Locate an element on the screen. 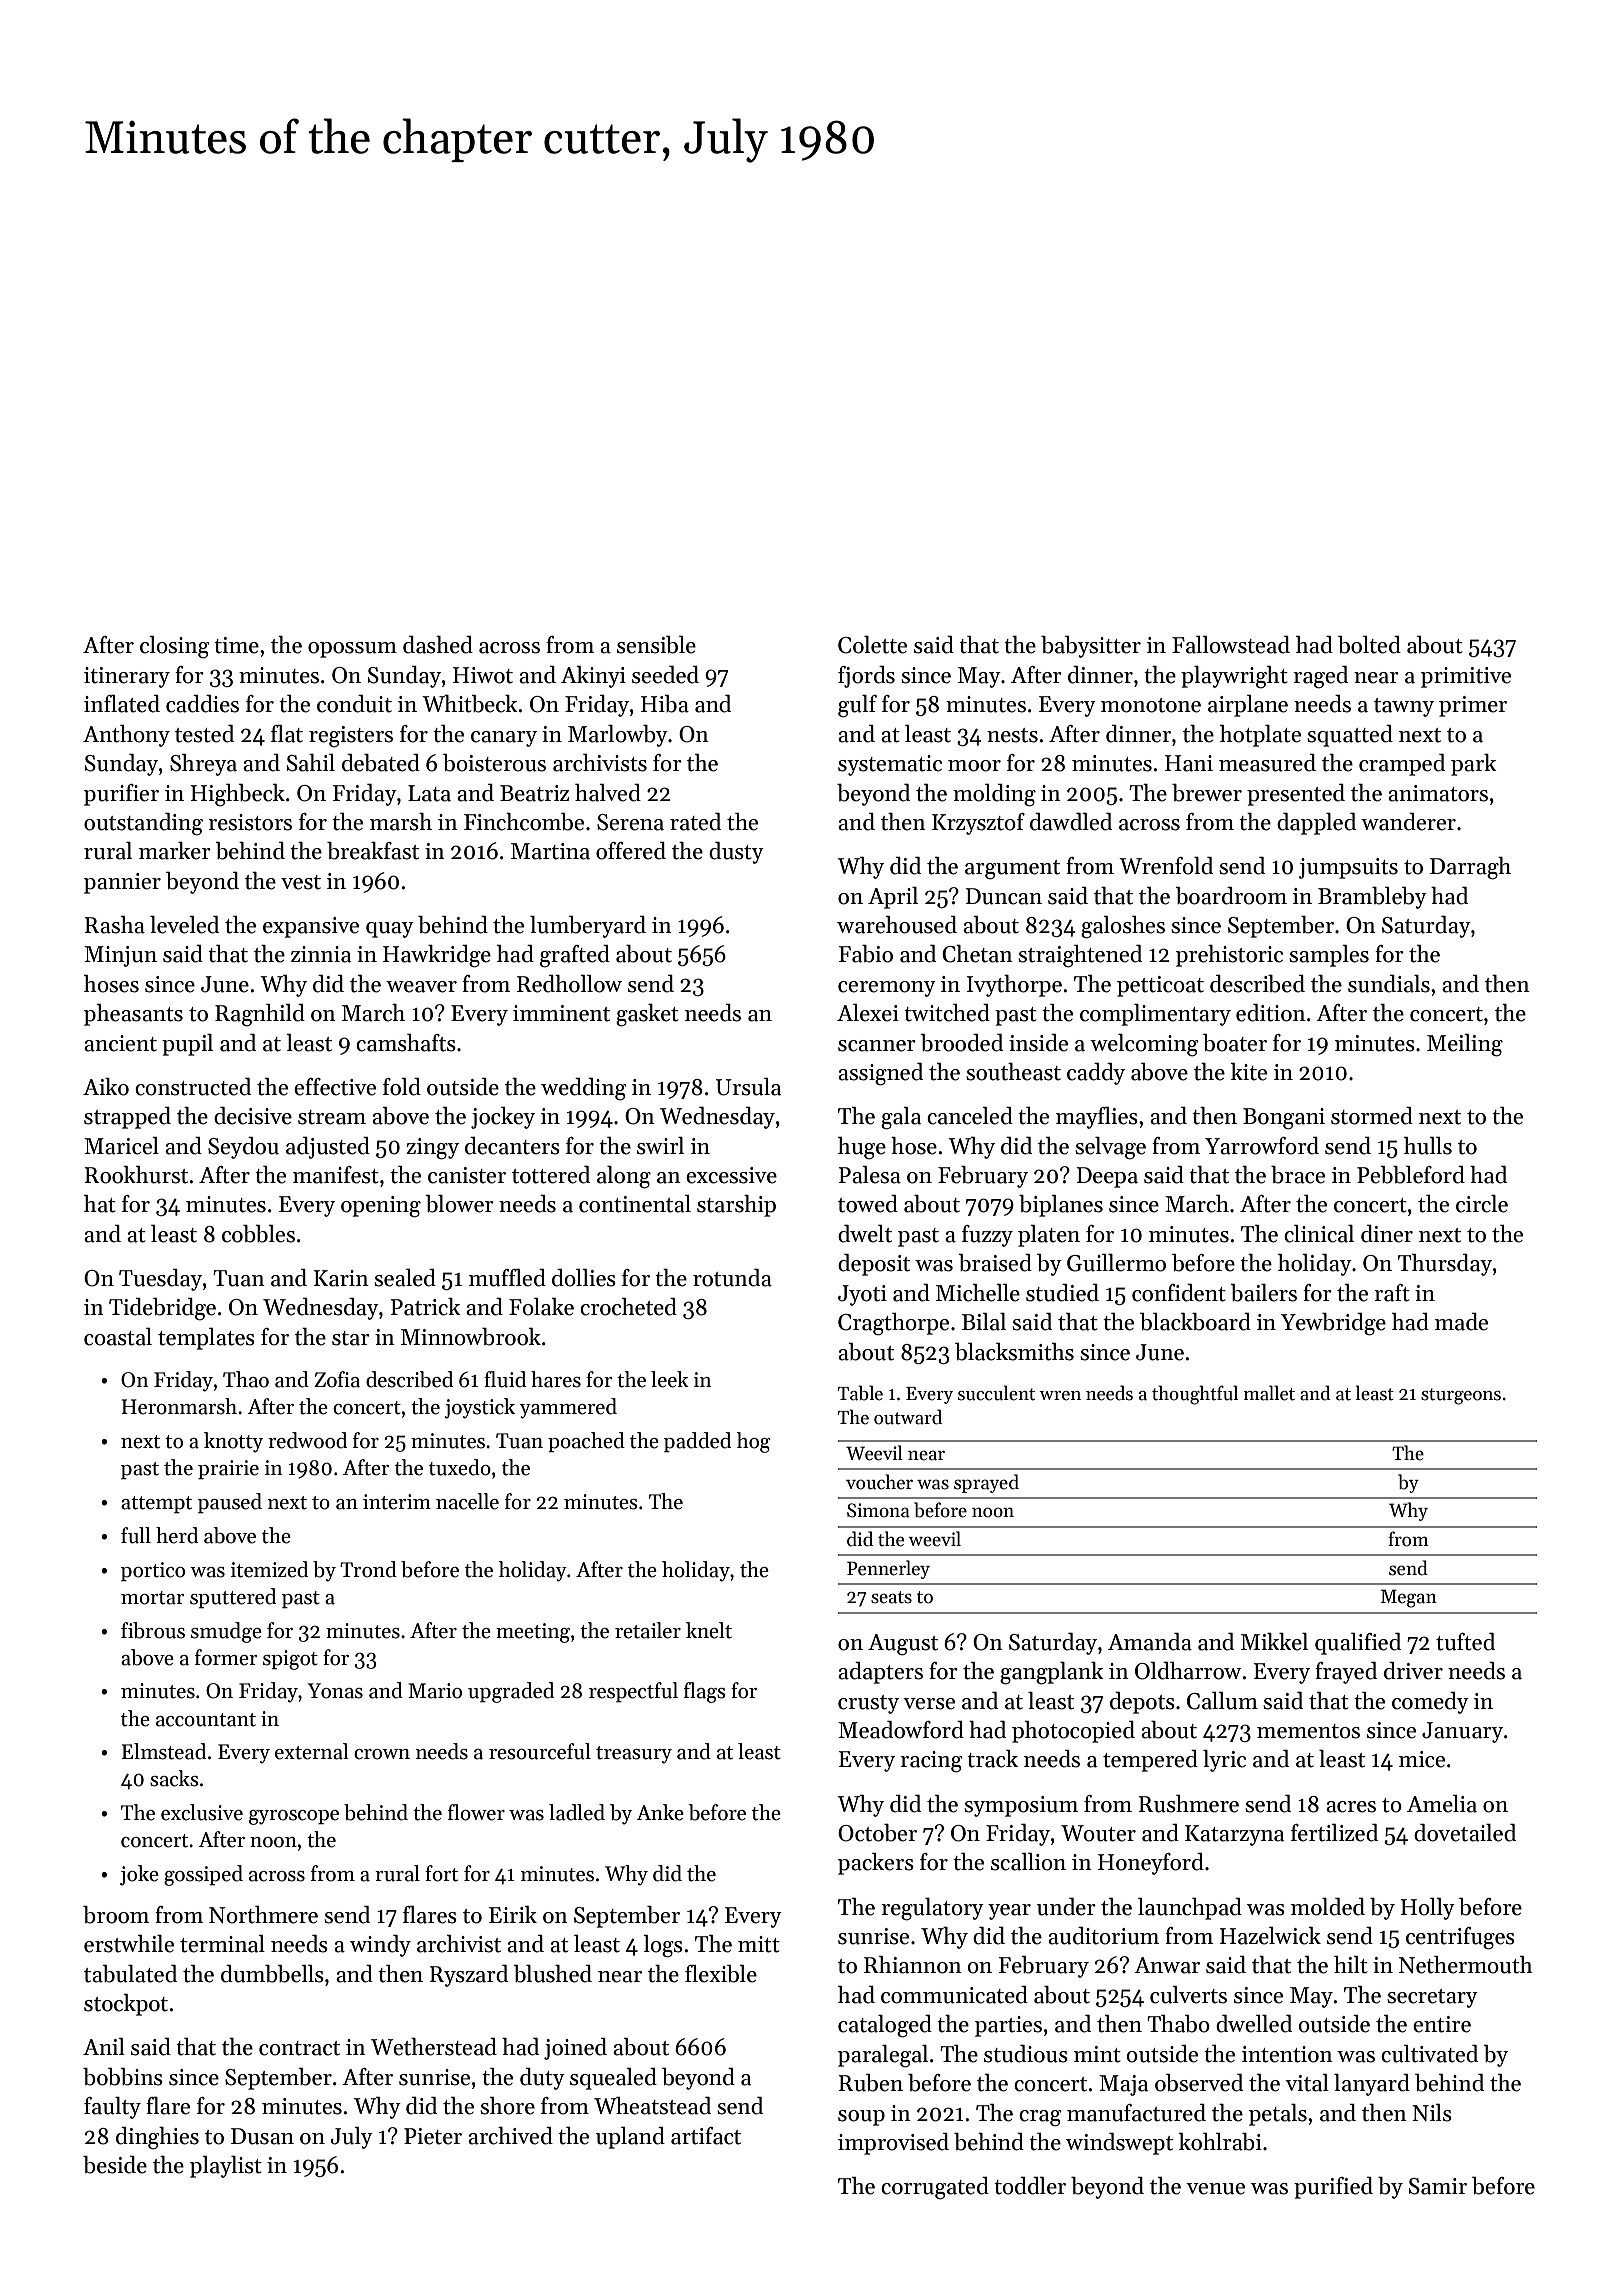 This screenshot has width=1620, height=2292. systematic is located at coordinates (890, 765).
